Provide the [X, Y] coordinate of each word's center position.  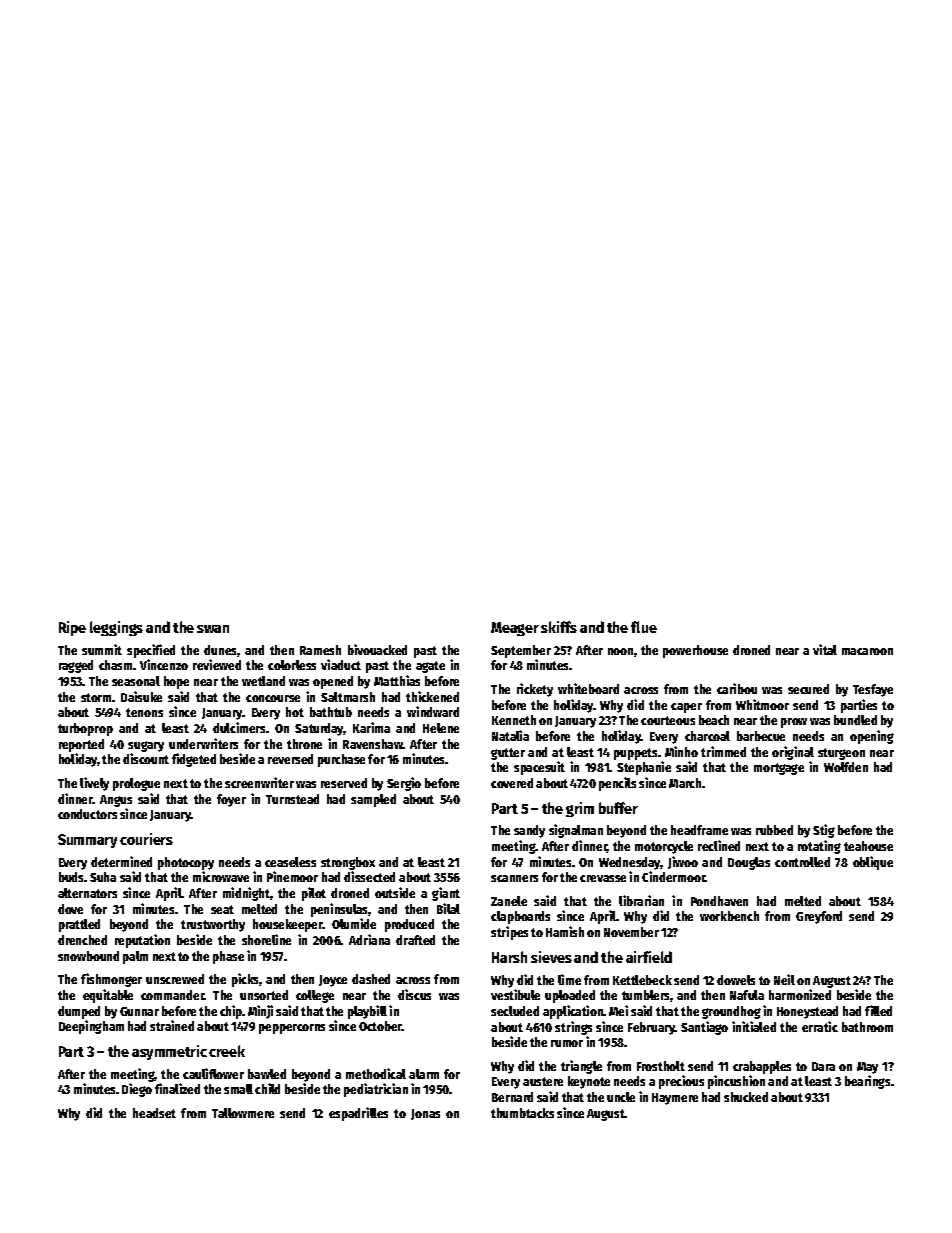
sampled [373, 800]
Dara [823, 1066]
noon [620, 651]
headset [154, 1113]
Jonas [425, 1114]
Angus [116, 801]
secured [808, 689]
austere [543, 1081]
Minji [260, 1012]
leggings [116, 628]
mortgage [779, 769]
